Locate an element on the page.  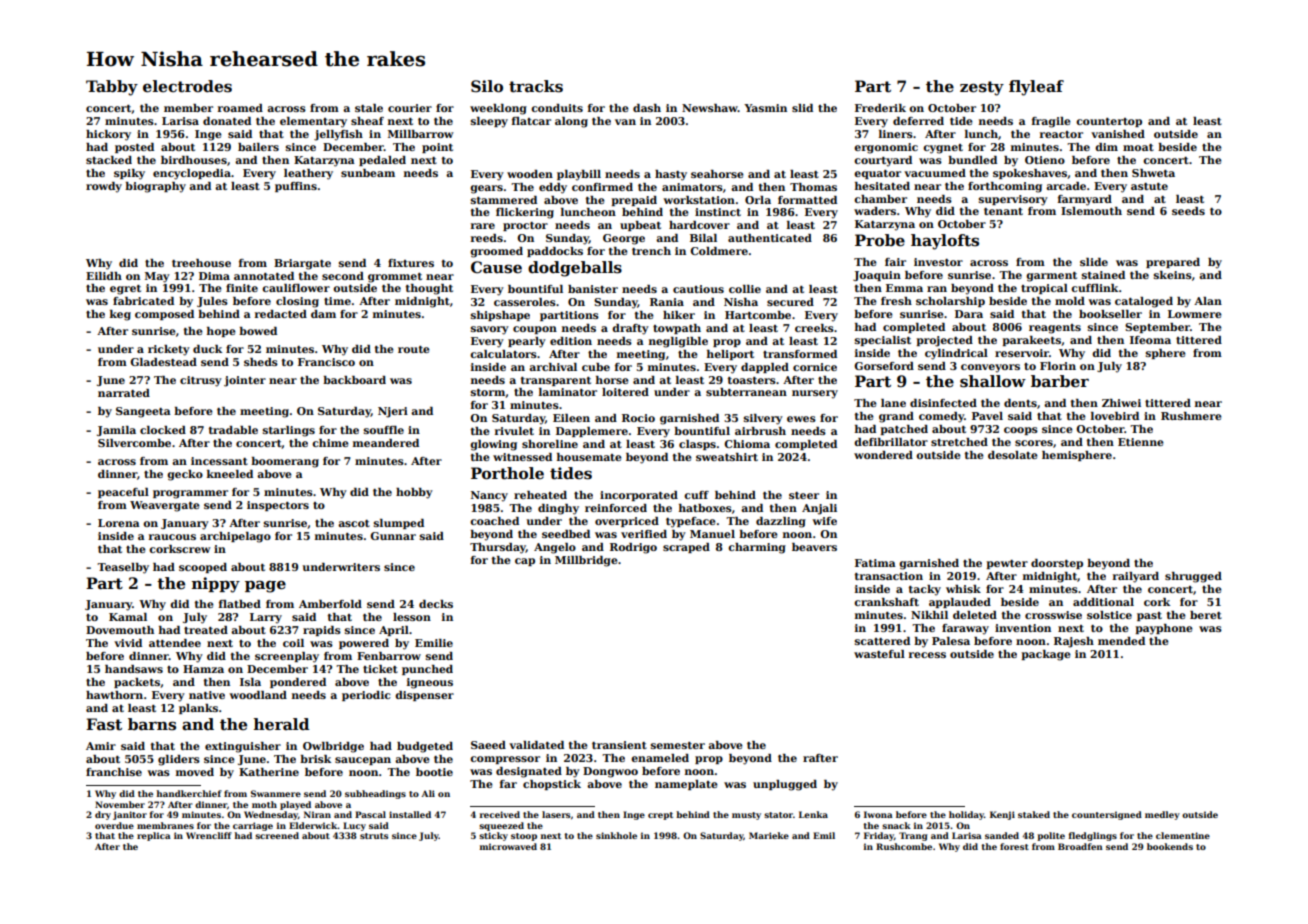
Chioma is located at coordinates (747, 444).
